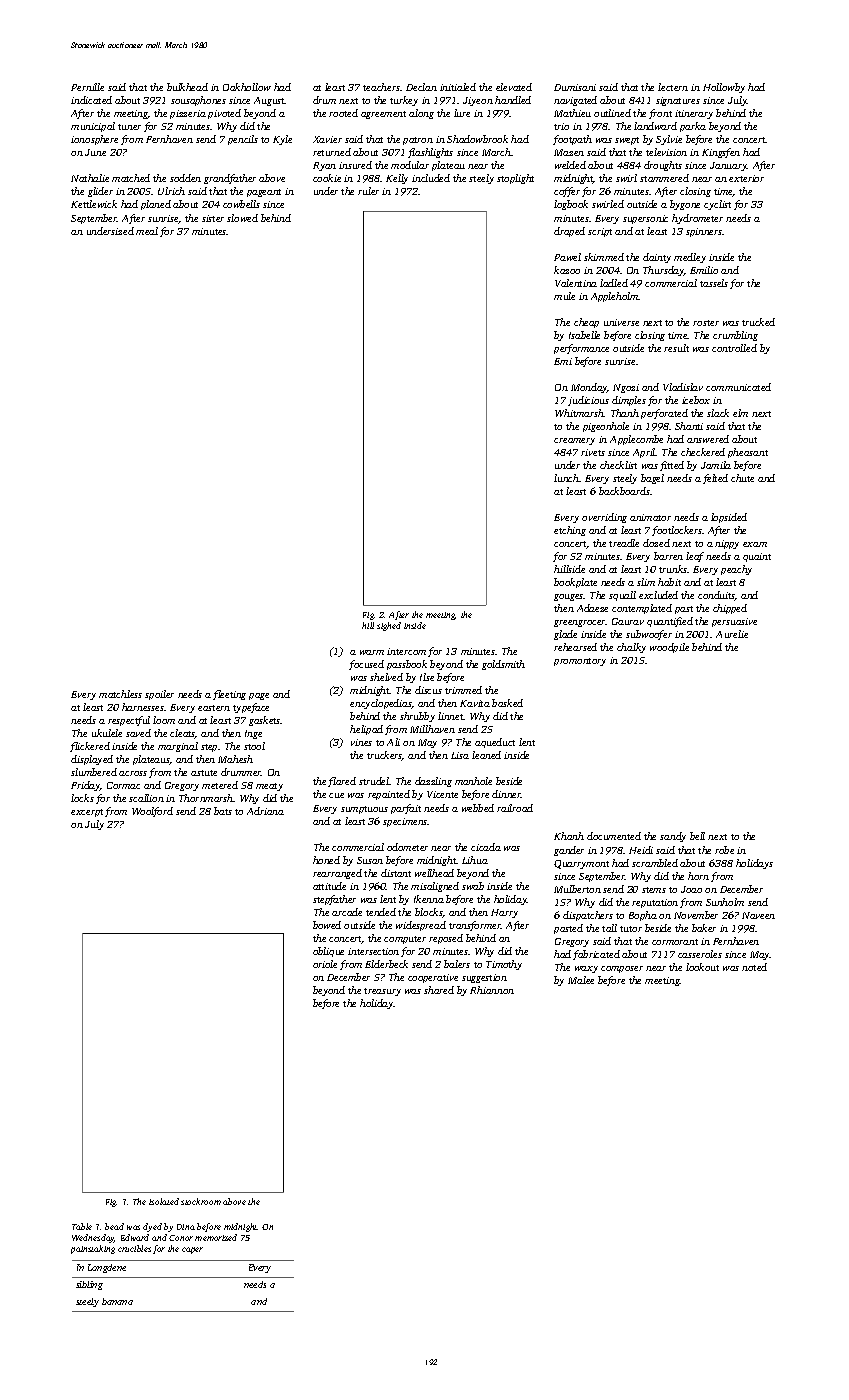 The image size is (849, 1400). Describe the element at coordinates (159, 695) in the document. I see `spoiler` at that location.
